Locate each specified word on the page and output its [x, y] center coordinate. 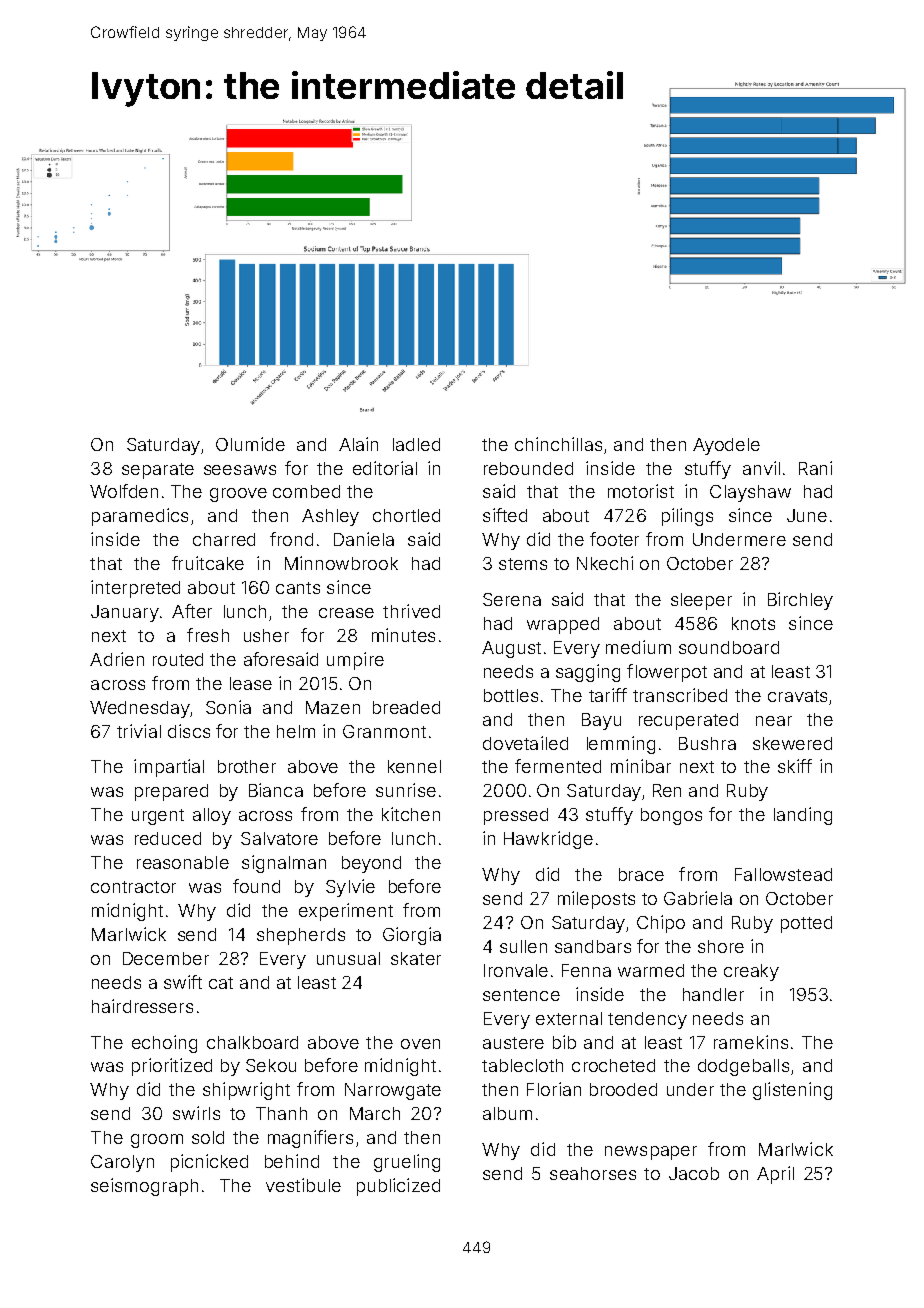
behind [292, 1161]
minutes [403, 635]
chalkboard [252, 1042]
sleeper [701, 601]
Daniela [364, 539]
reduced [168, 838]
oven [420, 1044]
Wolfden [124, 491]
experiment [346, 912]
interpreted [135, 589]
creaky [751, 972]
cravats [797, 696]
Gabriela [698, 898]
